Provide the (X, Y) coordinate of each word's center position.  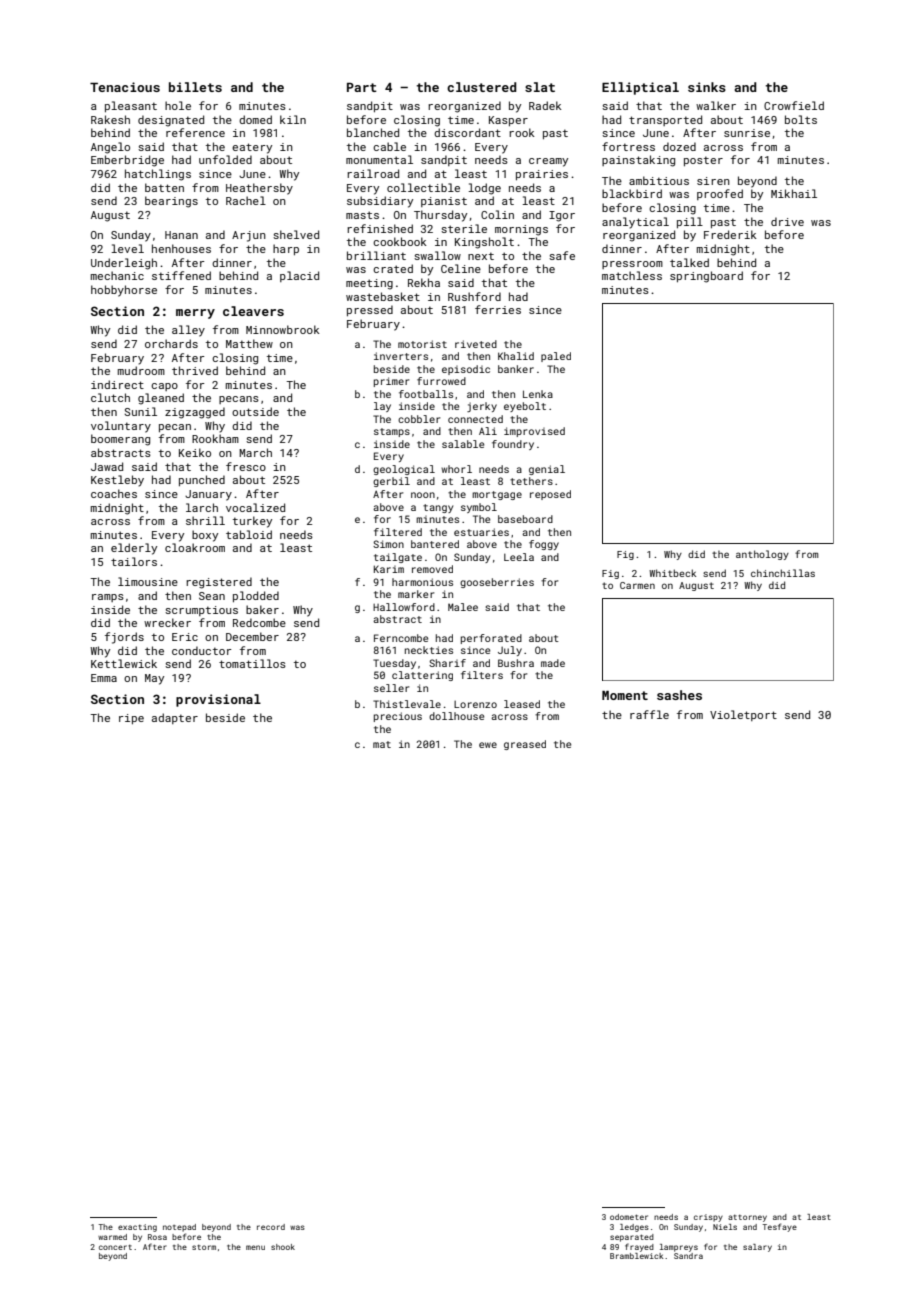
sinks (707, 87)
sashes (679, 695)
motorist (422, 344)
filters (482, 675)
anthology (762, 555)
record (271, 1227)
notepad (179, 1228)
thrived (195, 370)
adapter (175, 718)
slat (540, 87)
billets (195, 87)
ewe (488, 745)
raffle (649, 714)
